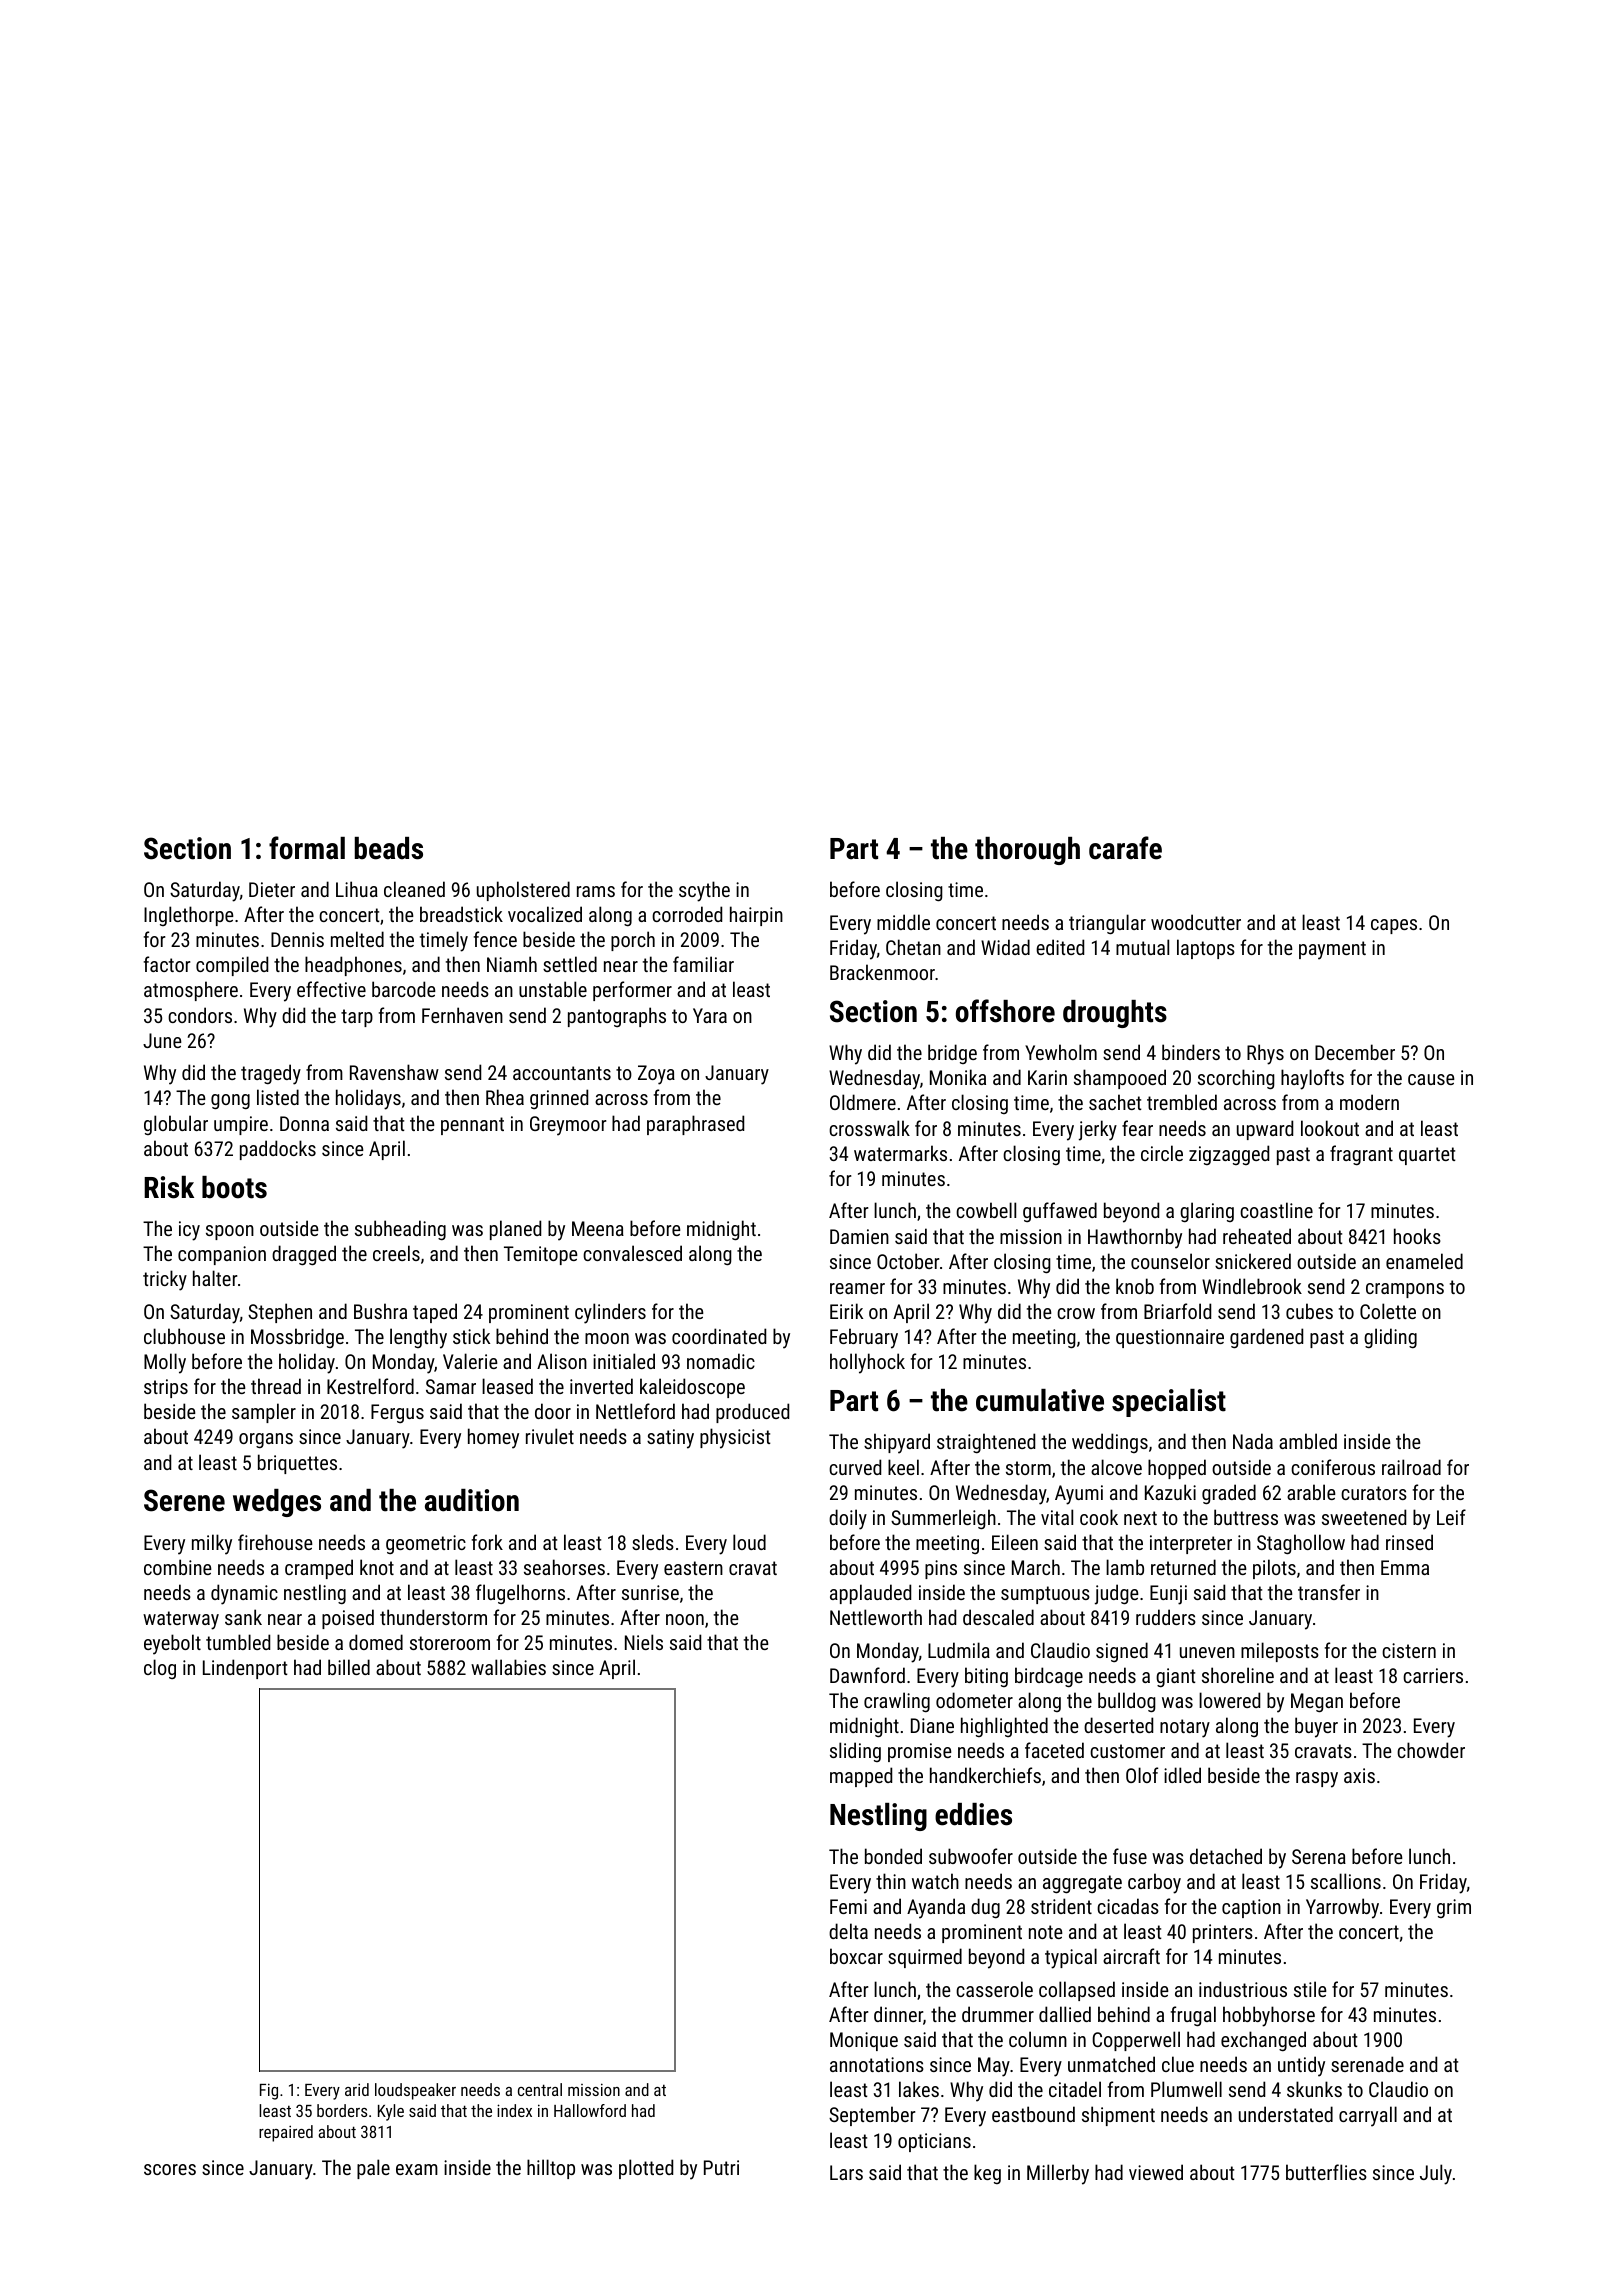 This document has width=1620, height=2292. Describe the element at coordinates (1436, 2174) in the document. I see `July` at that location.
